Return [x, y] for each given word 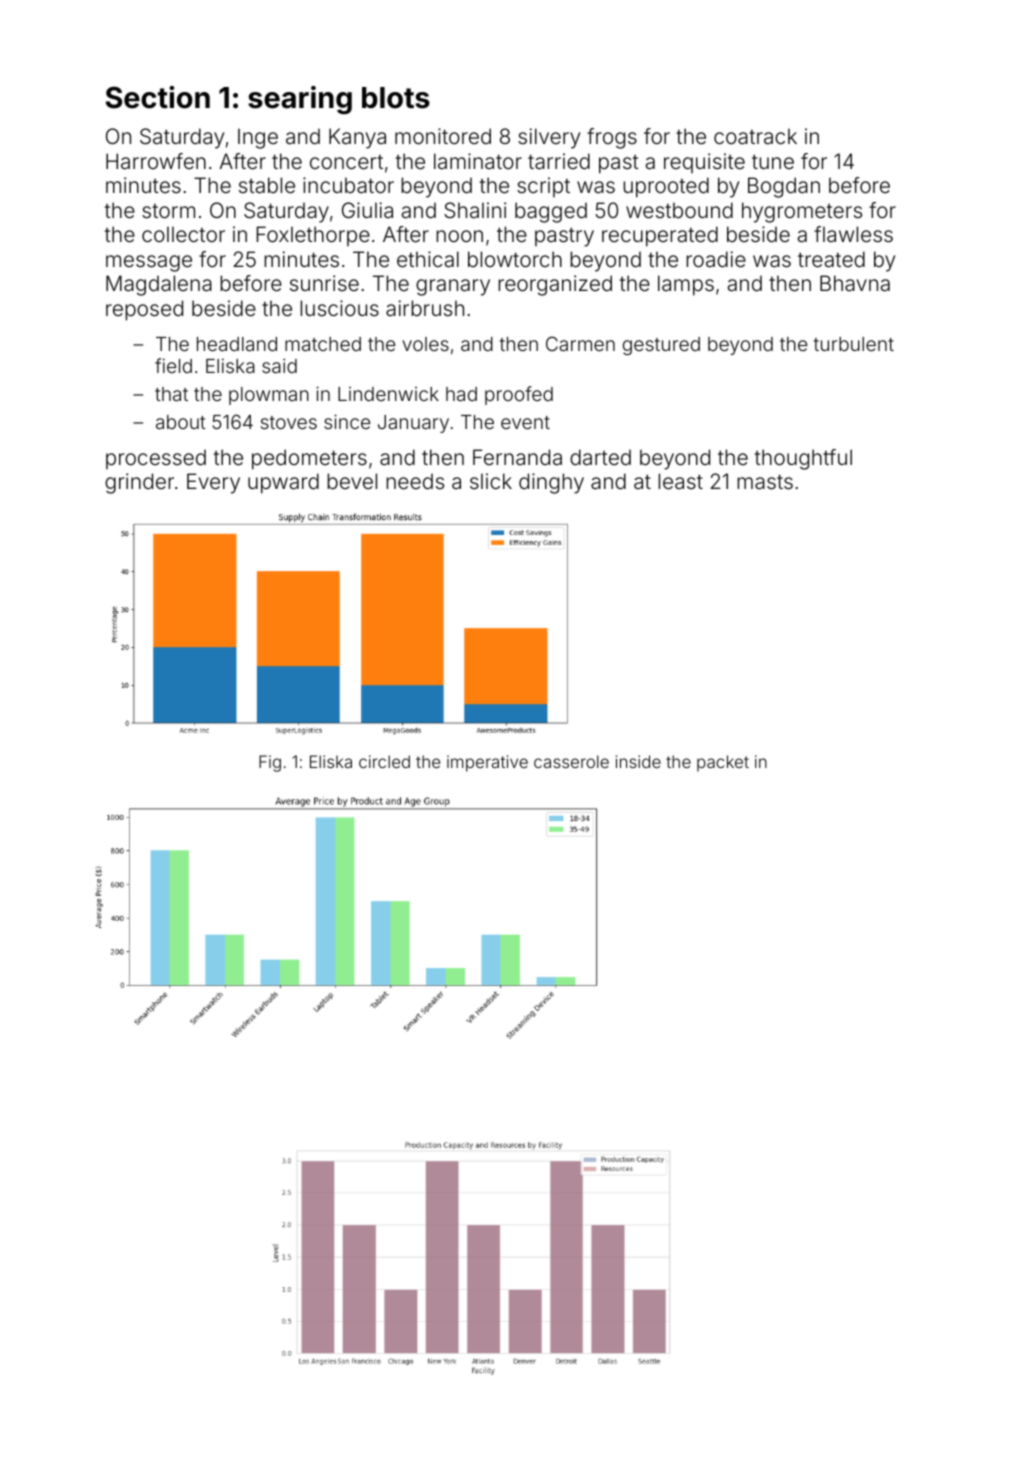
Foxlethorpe [313, 236]
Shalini [475, 210]
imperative [487, 763]
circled [384, 761]
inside [638, 761]
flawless [853, 234]
